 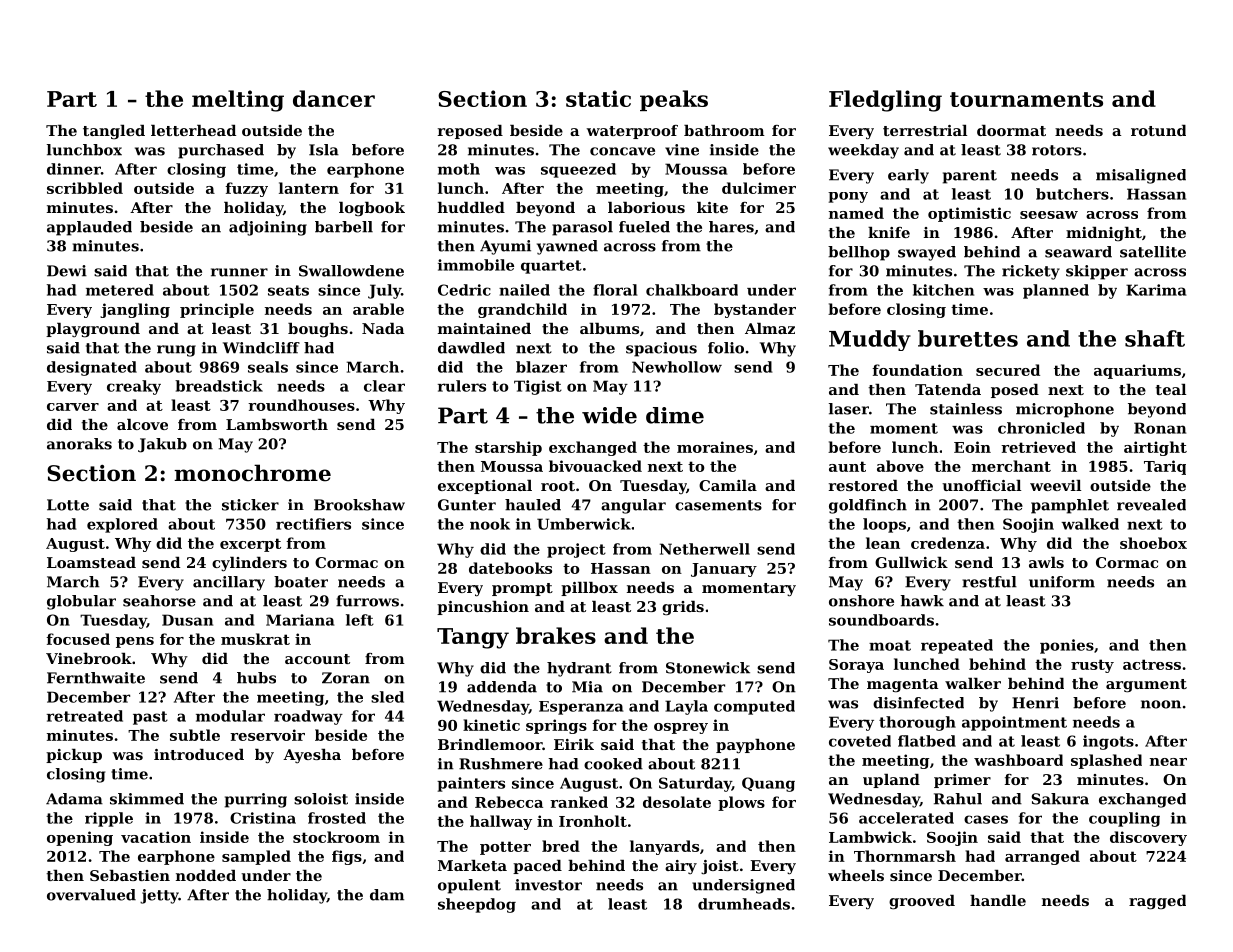 I want to click on moraines, so click(x=715, y=447).
